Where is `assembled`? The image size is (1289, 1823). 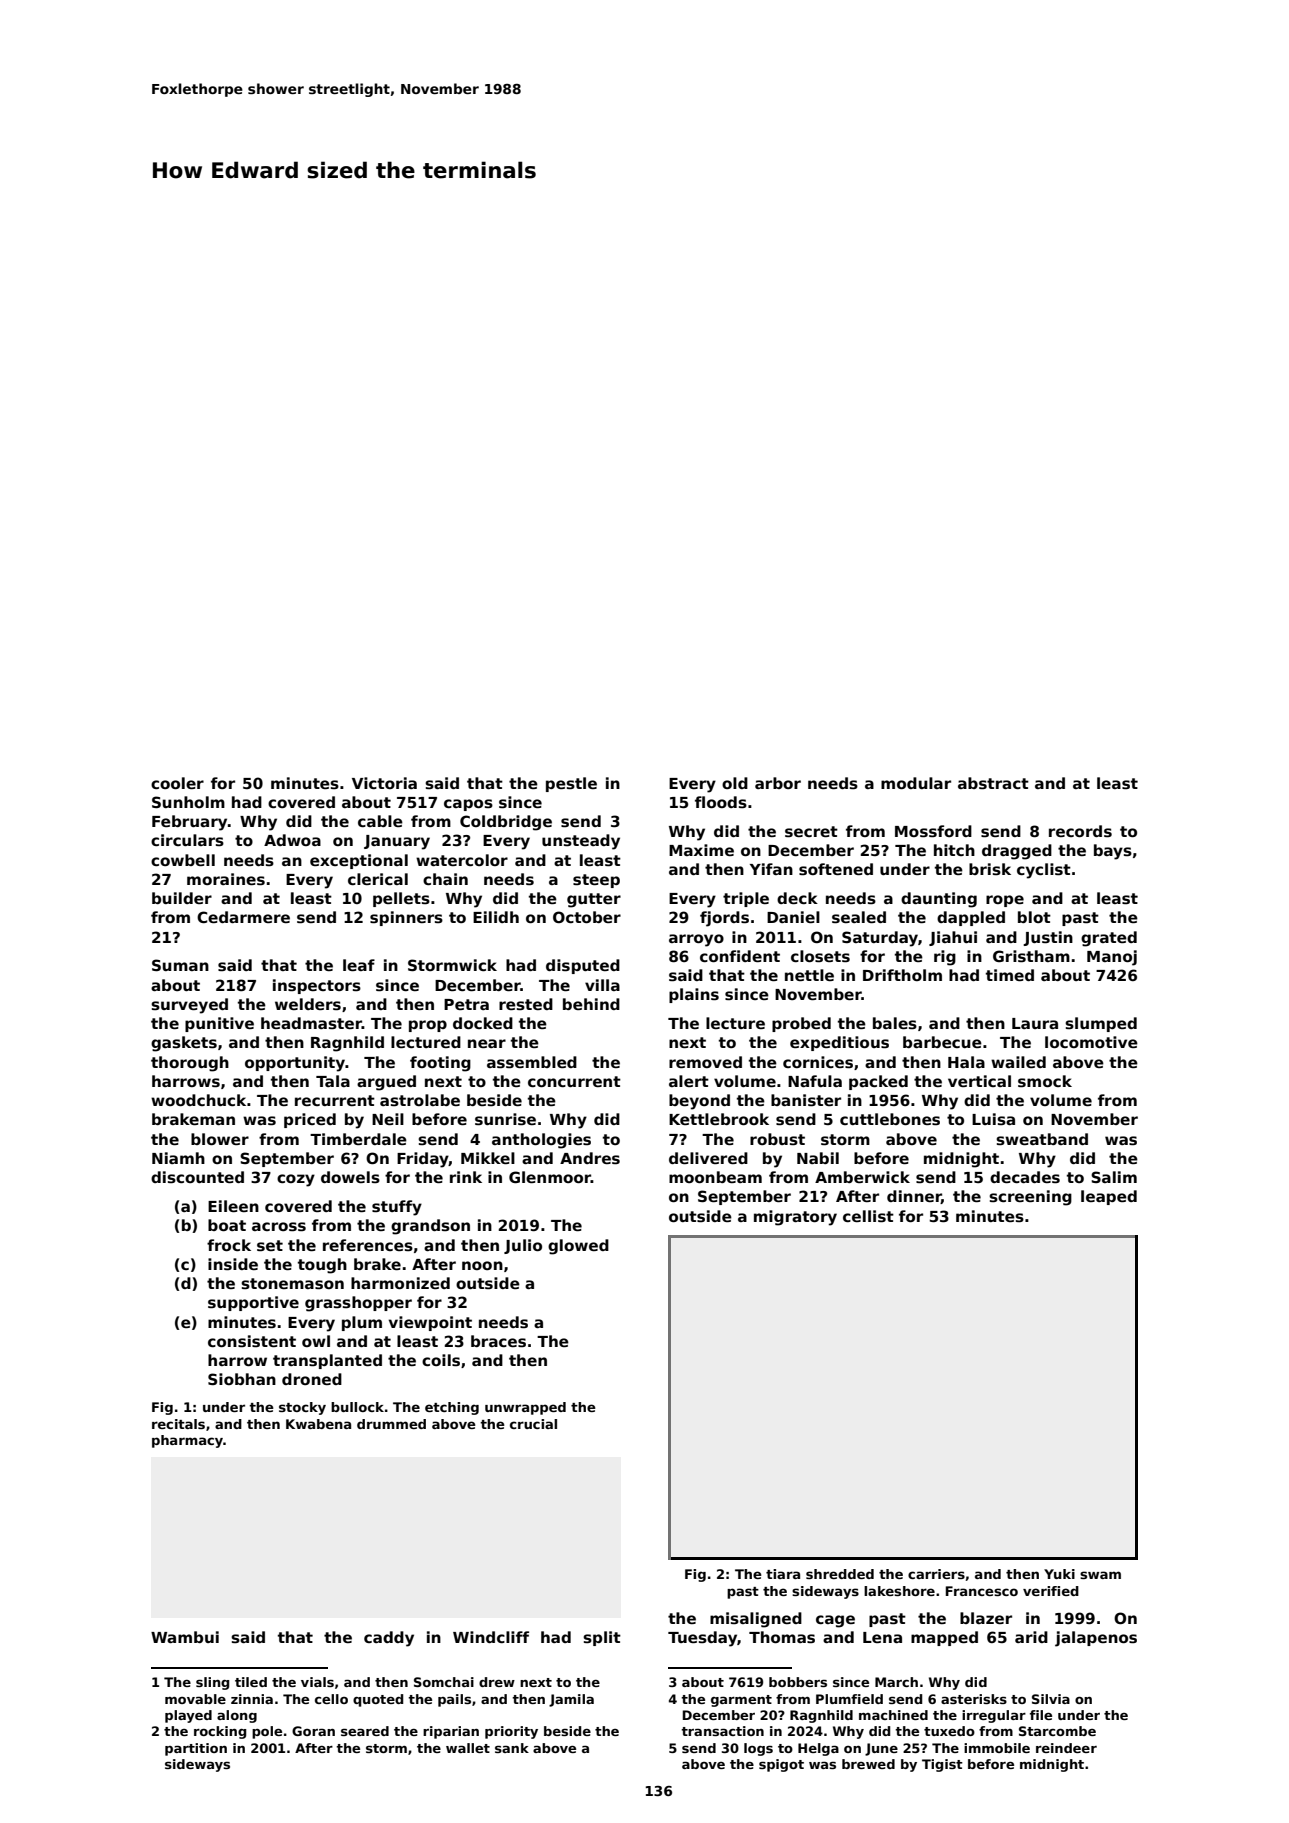
assembled is located at coordinates (532, 1062).
